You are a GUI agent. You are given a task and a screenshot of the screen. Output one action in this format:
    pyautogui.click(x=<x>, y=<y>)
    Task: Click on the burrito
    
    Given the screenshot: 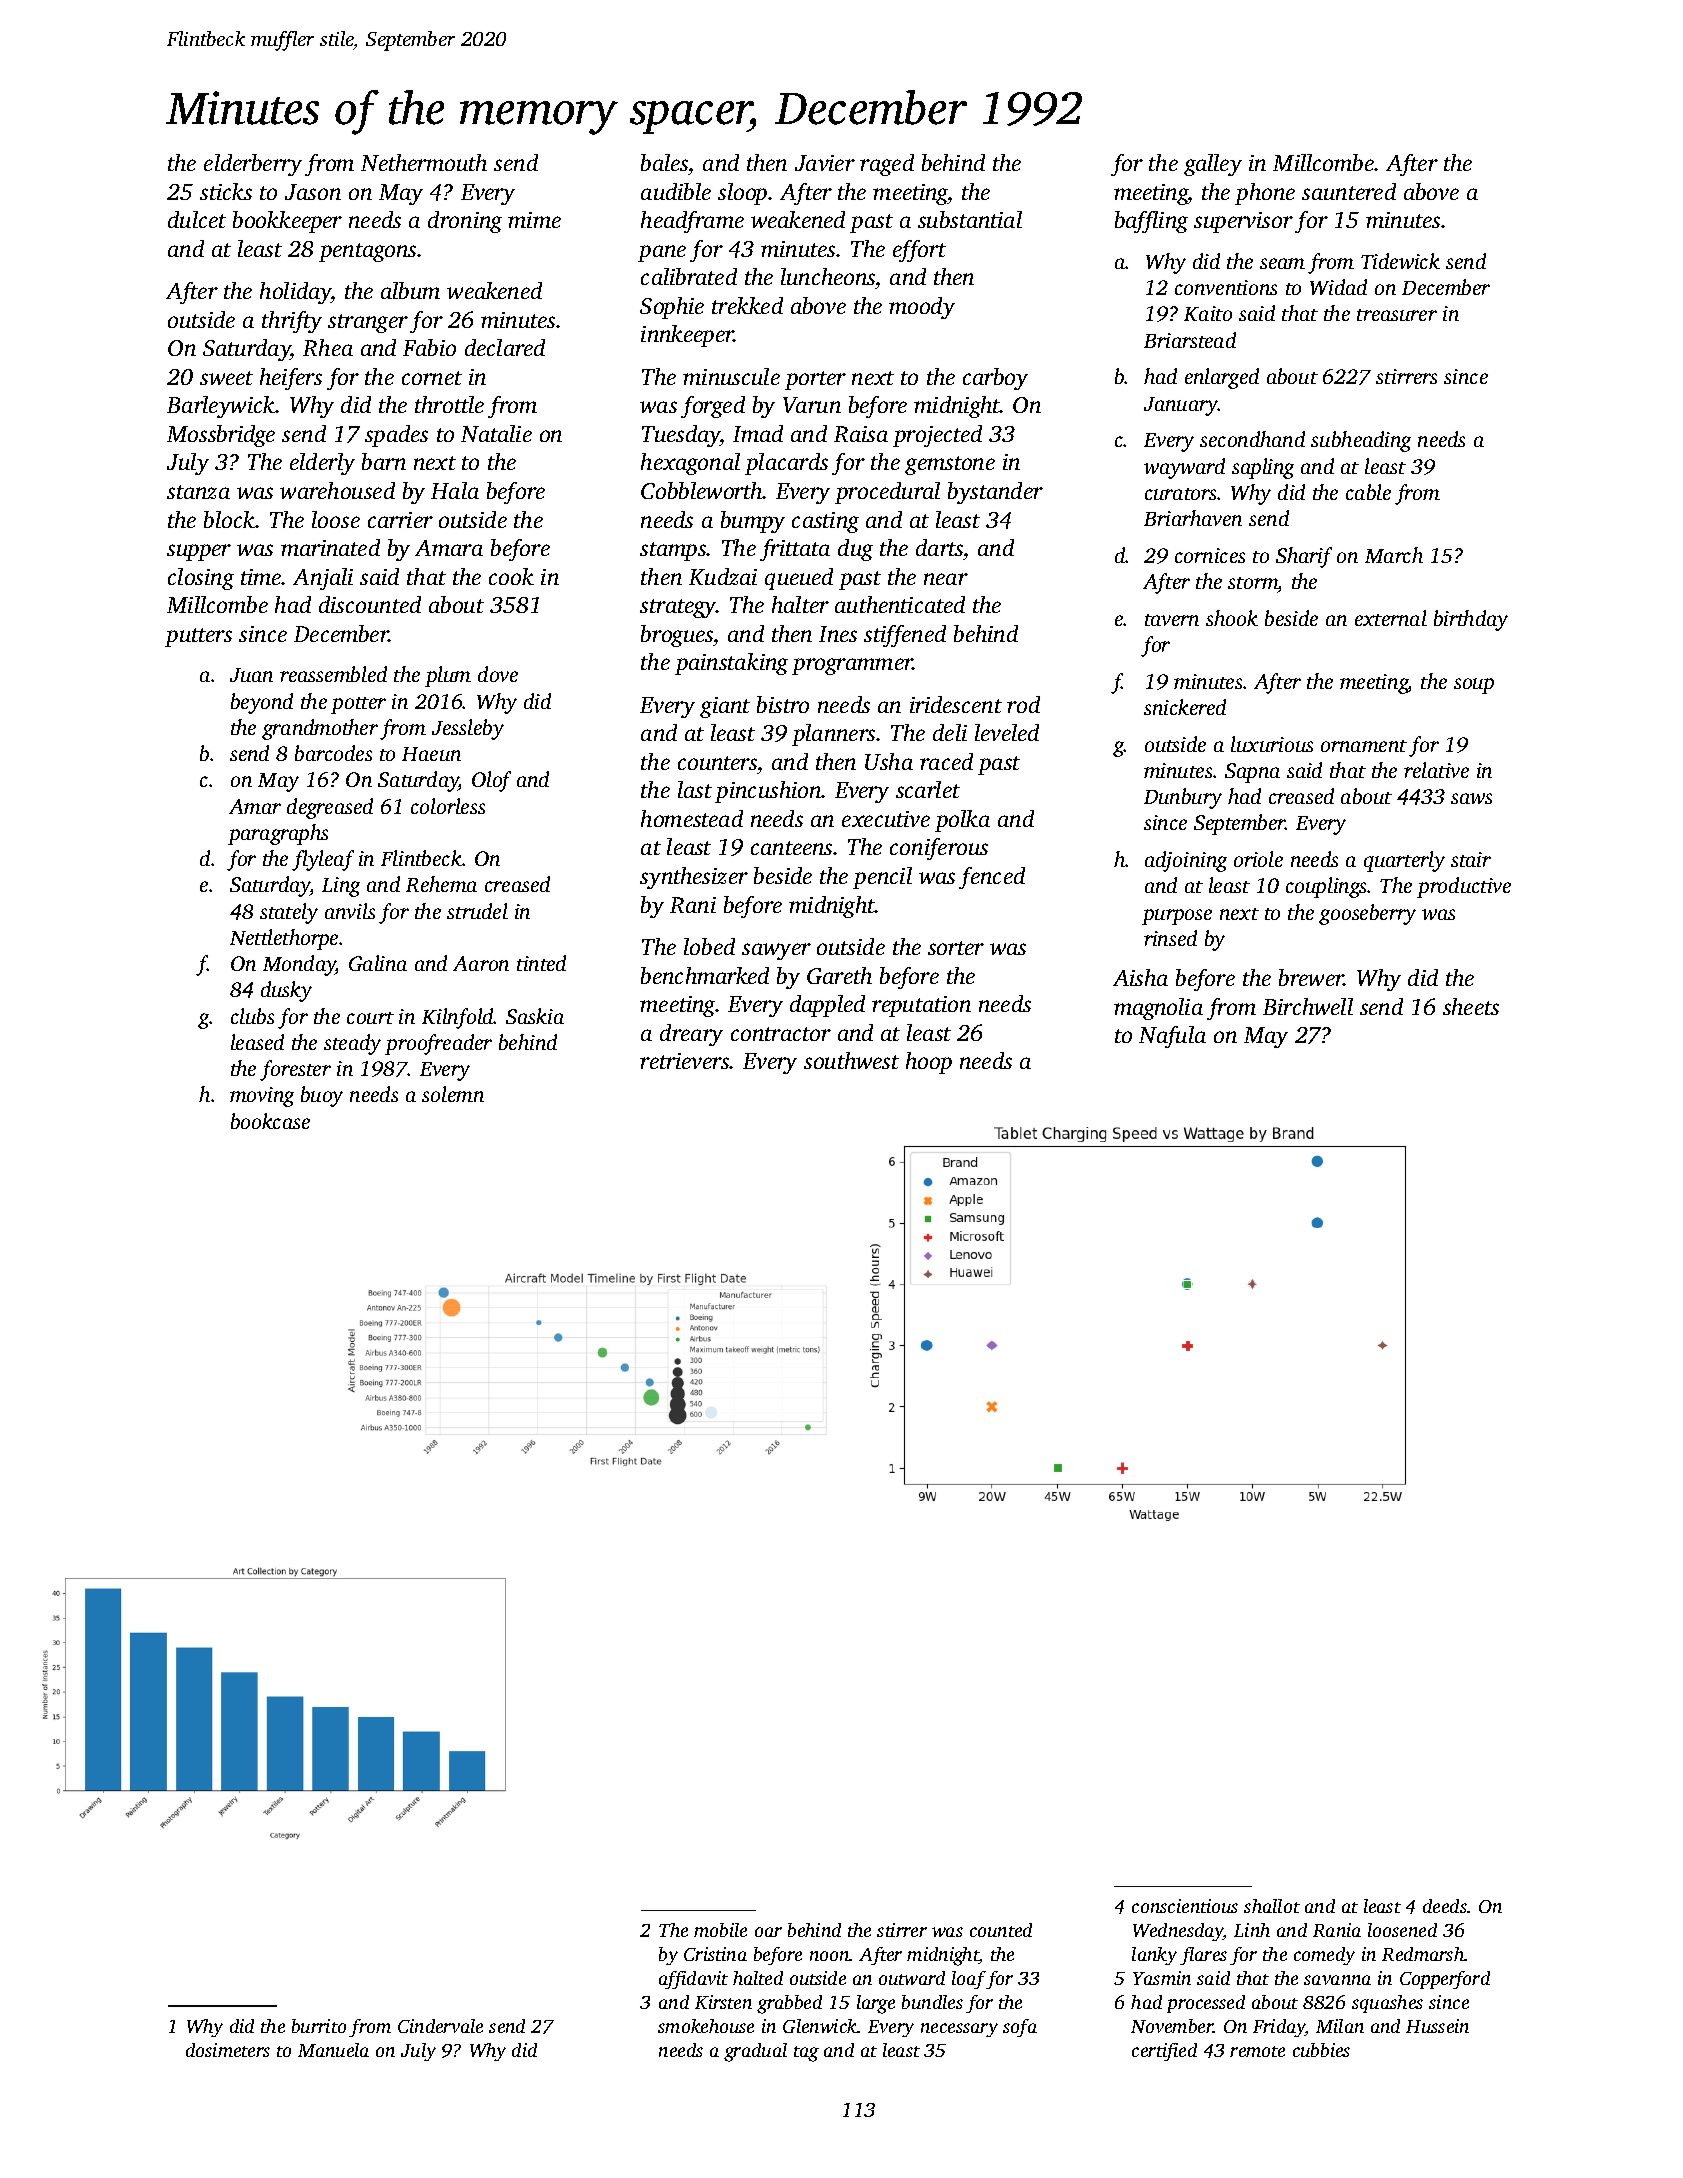 What is the action you would take?
    pyautogui.click(x=319, y=2026)
